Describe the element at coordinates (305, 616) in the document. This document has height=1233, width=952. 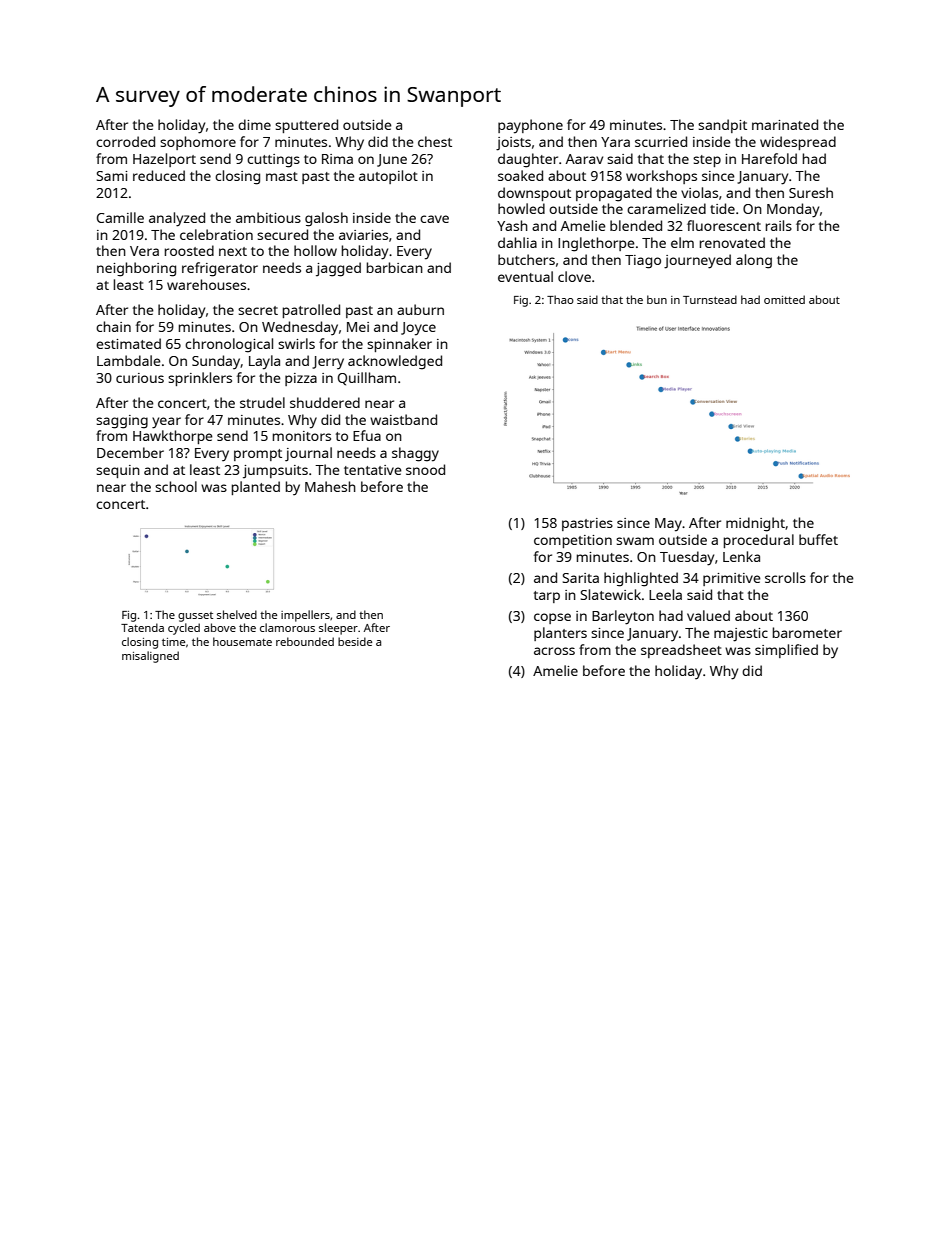
I see `impellers` at that location.
